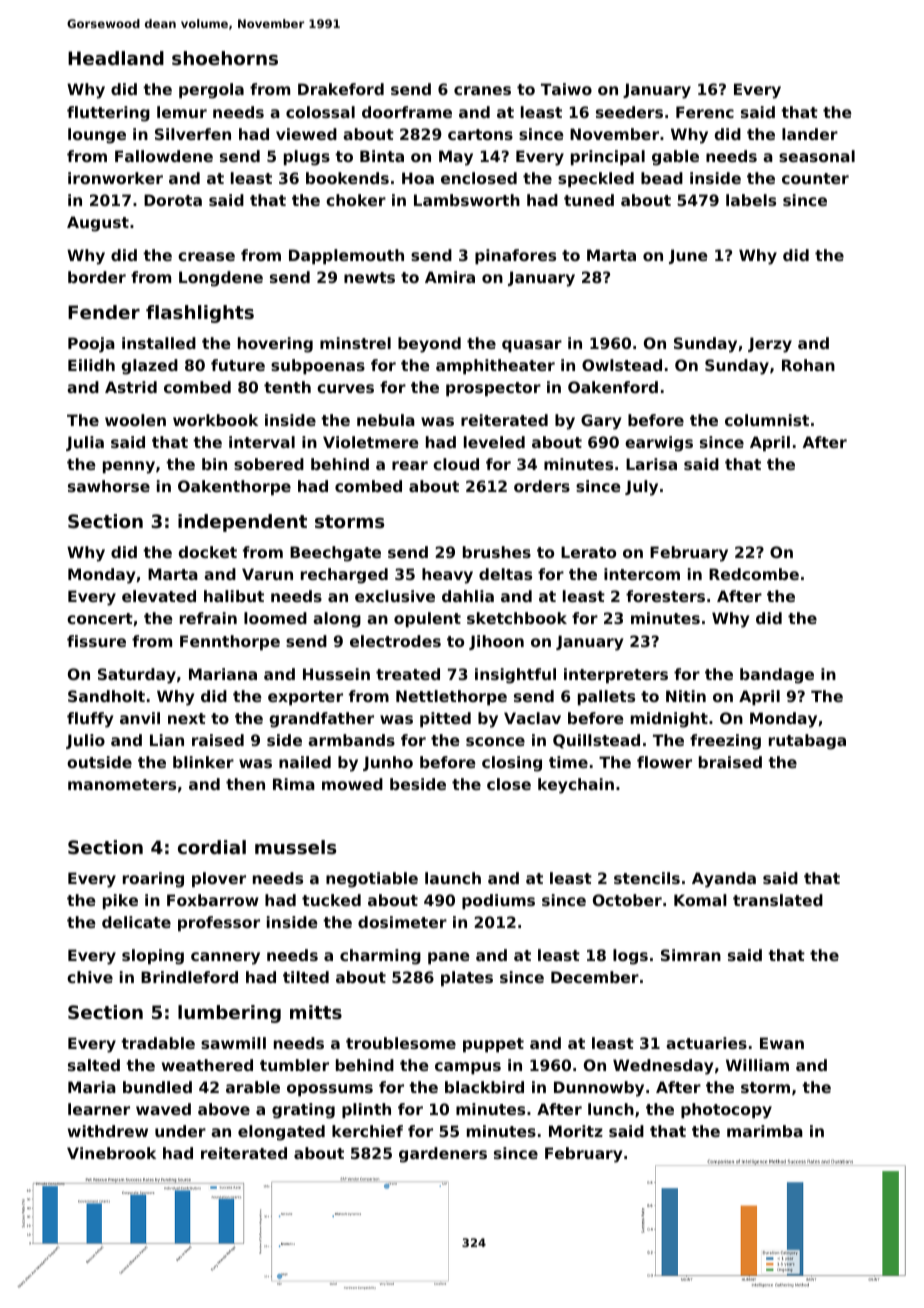 The image size is (924, 1308). I want to click on Taiwo, so click(566, 89).
